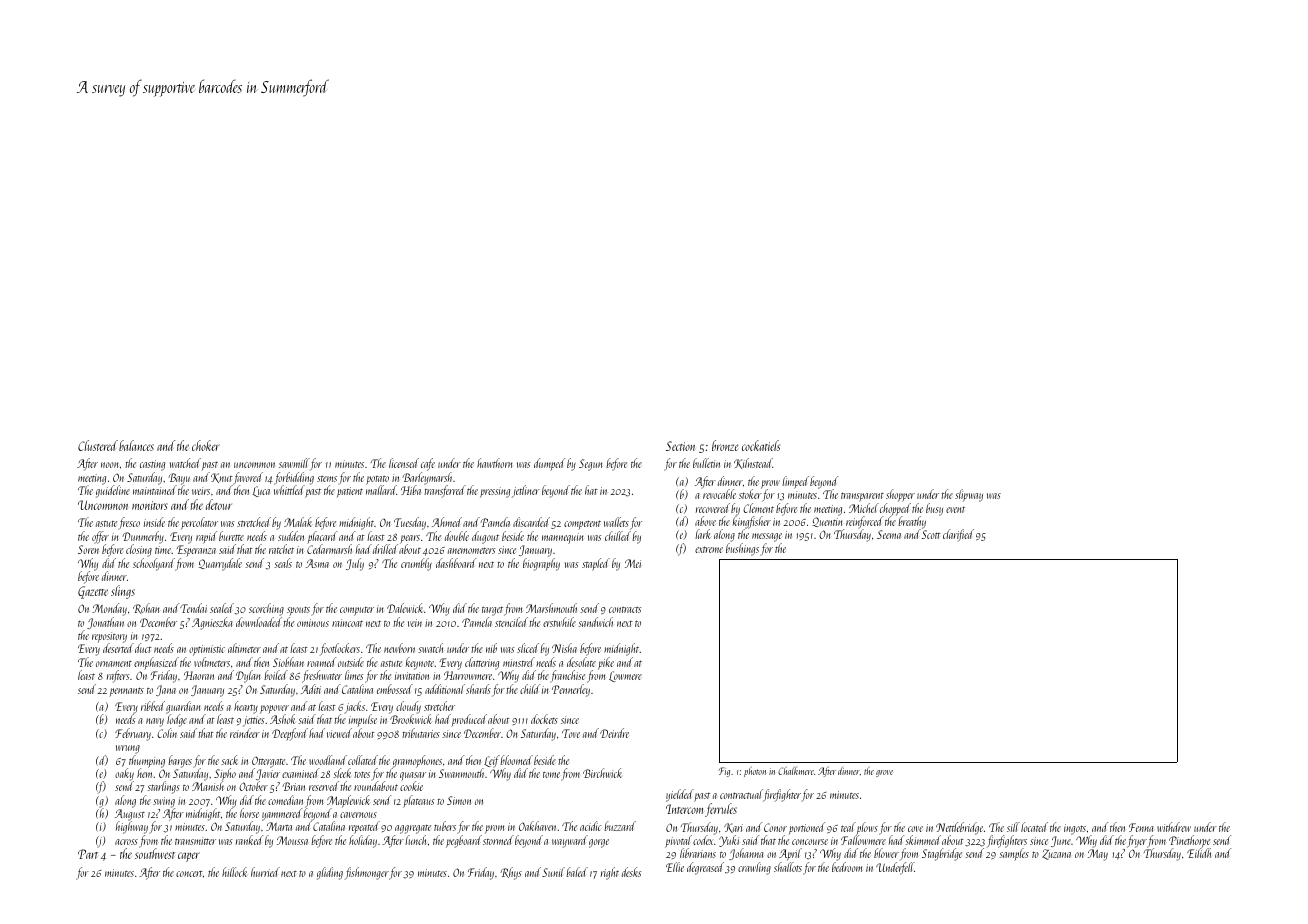 The width and height of the screenshot is (1308, 924). Describe the element at coordinates (109, 638) in the screenshot. I see `repository` at that location.
